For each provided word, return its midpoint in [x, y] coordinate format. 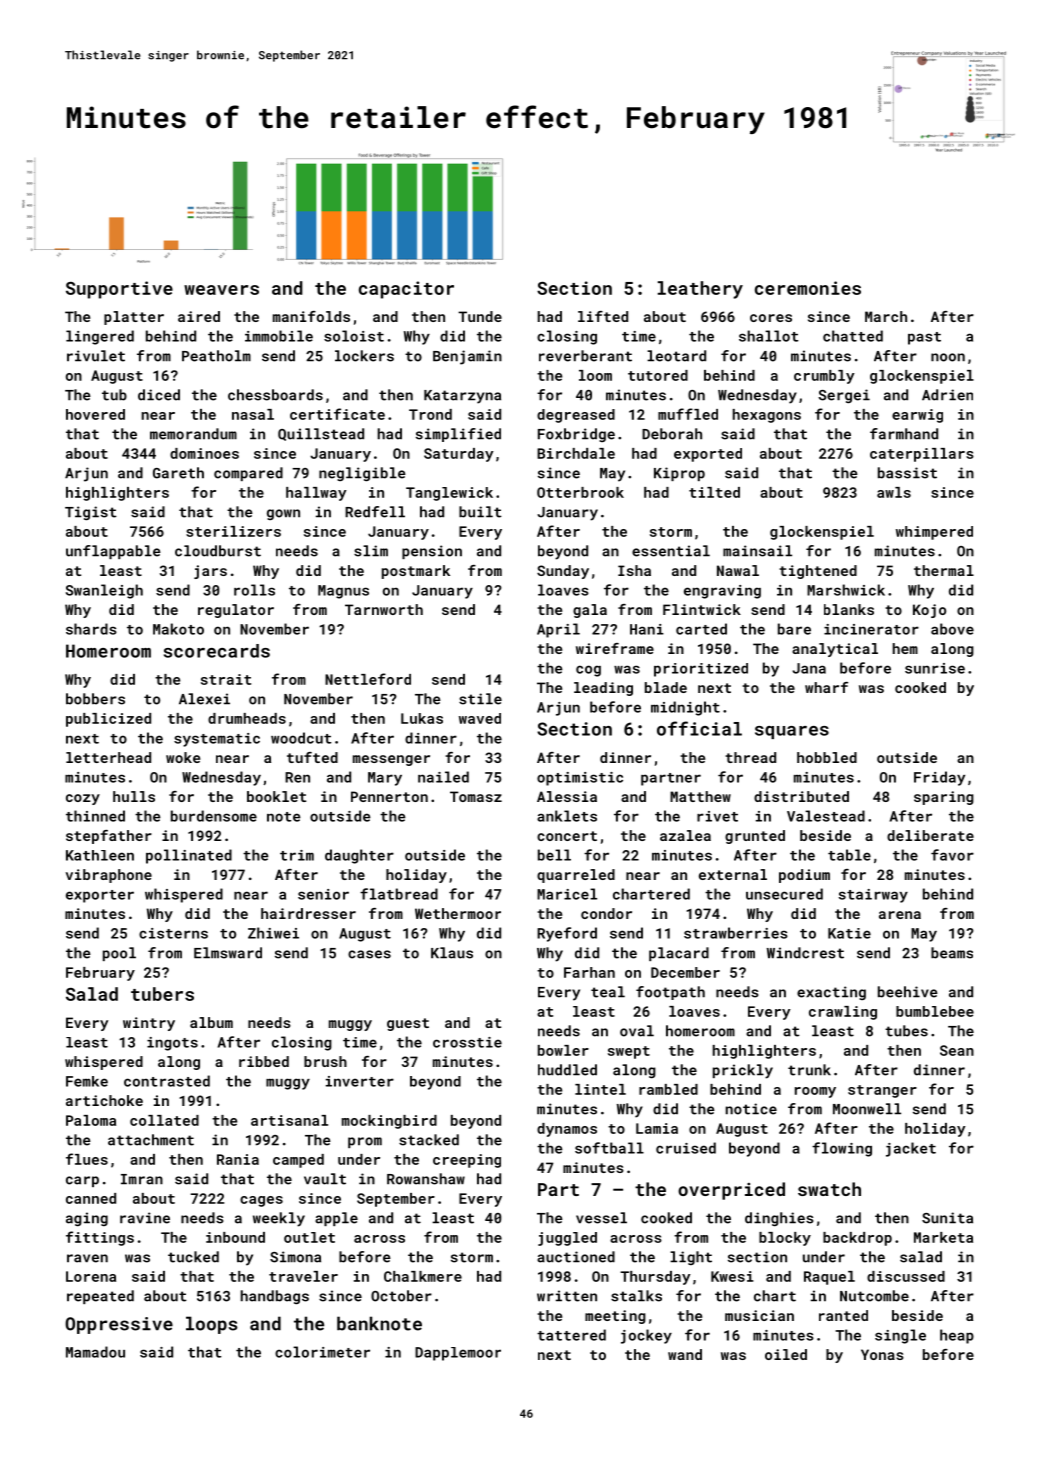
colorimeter [322, 1352]
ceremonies [808, 288]
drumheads [247, 718]
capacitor [406, 290]
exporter [100, 896]
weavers [221, 290]
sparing [944, 798]
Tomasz [476, 796]
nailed [443, 777]
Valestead [826, 816]
